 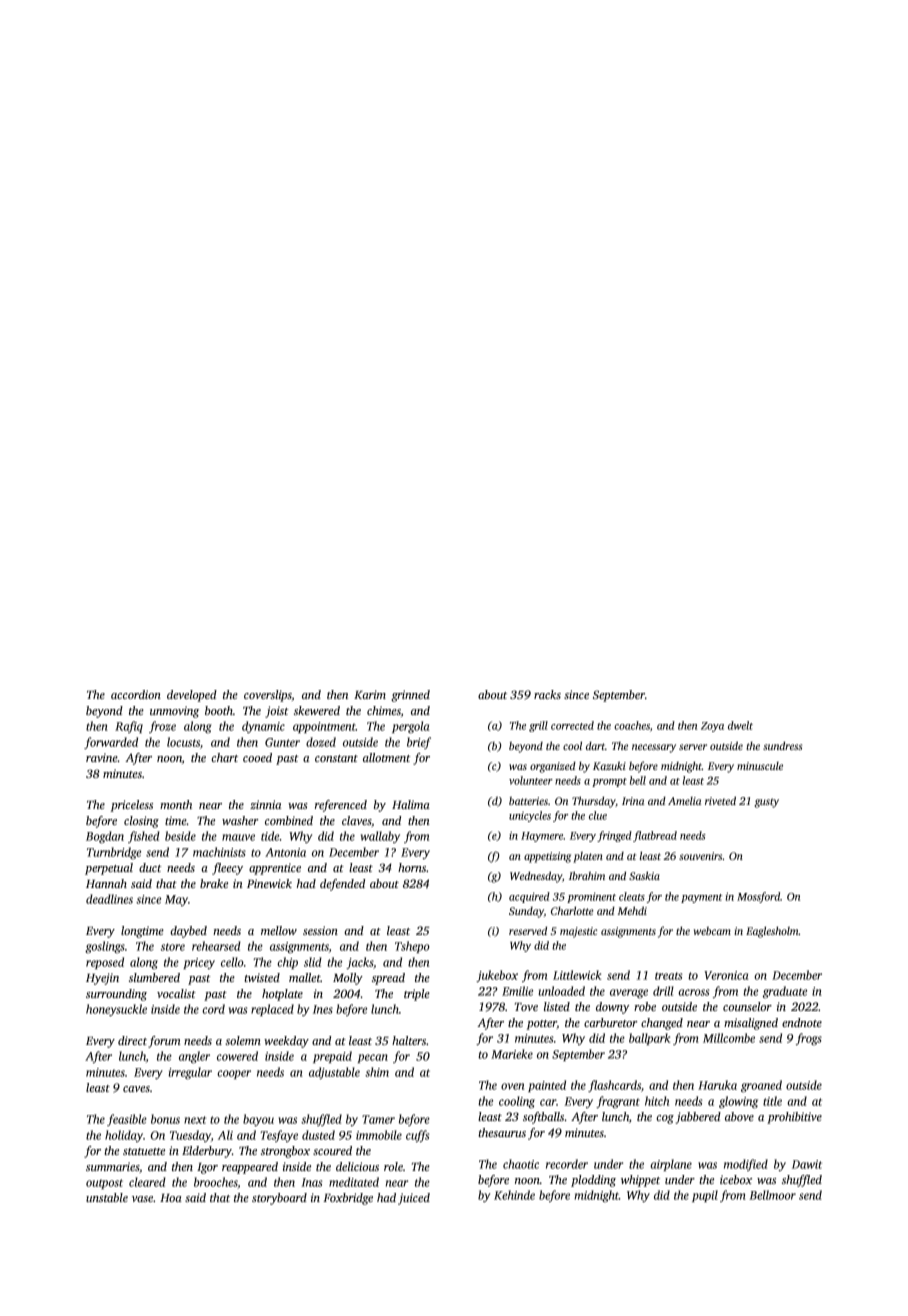 I want to click on juiced, so click(x=414, y=1199).
